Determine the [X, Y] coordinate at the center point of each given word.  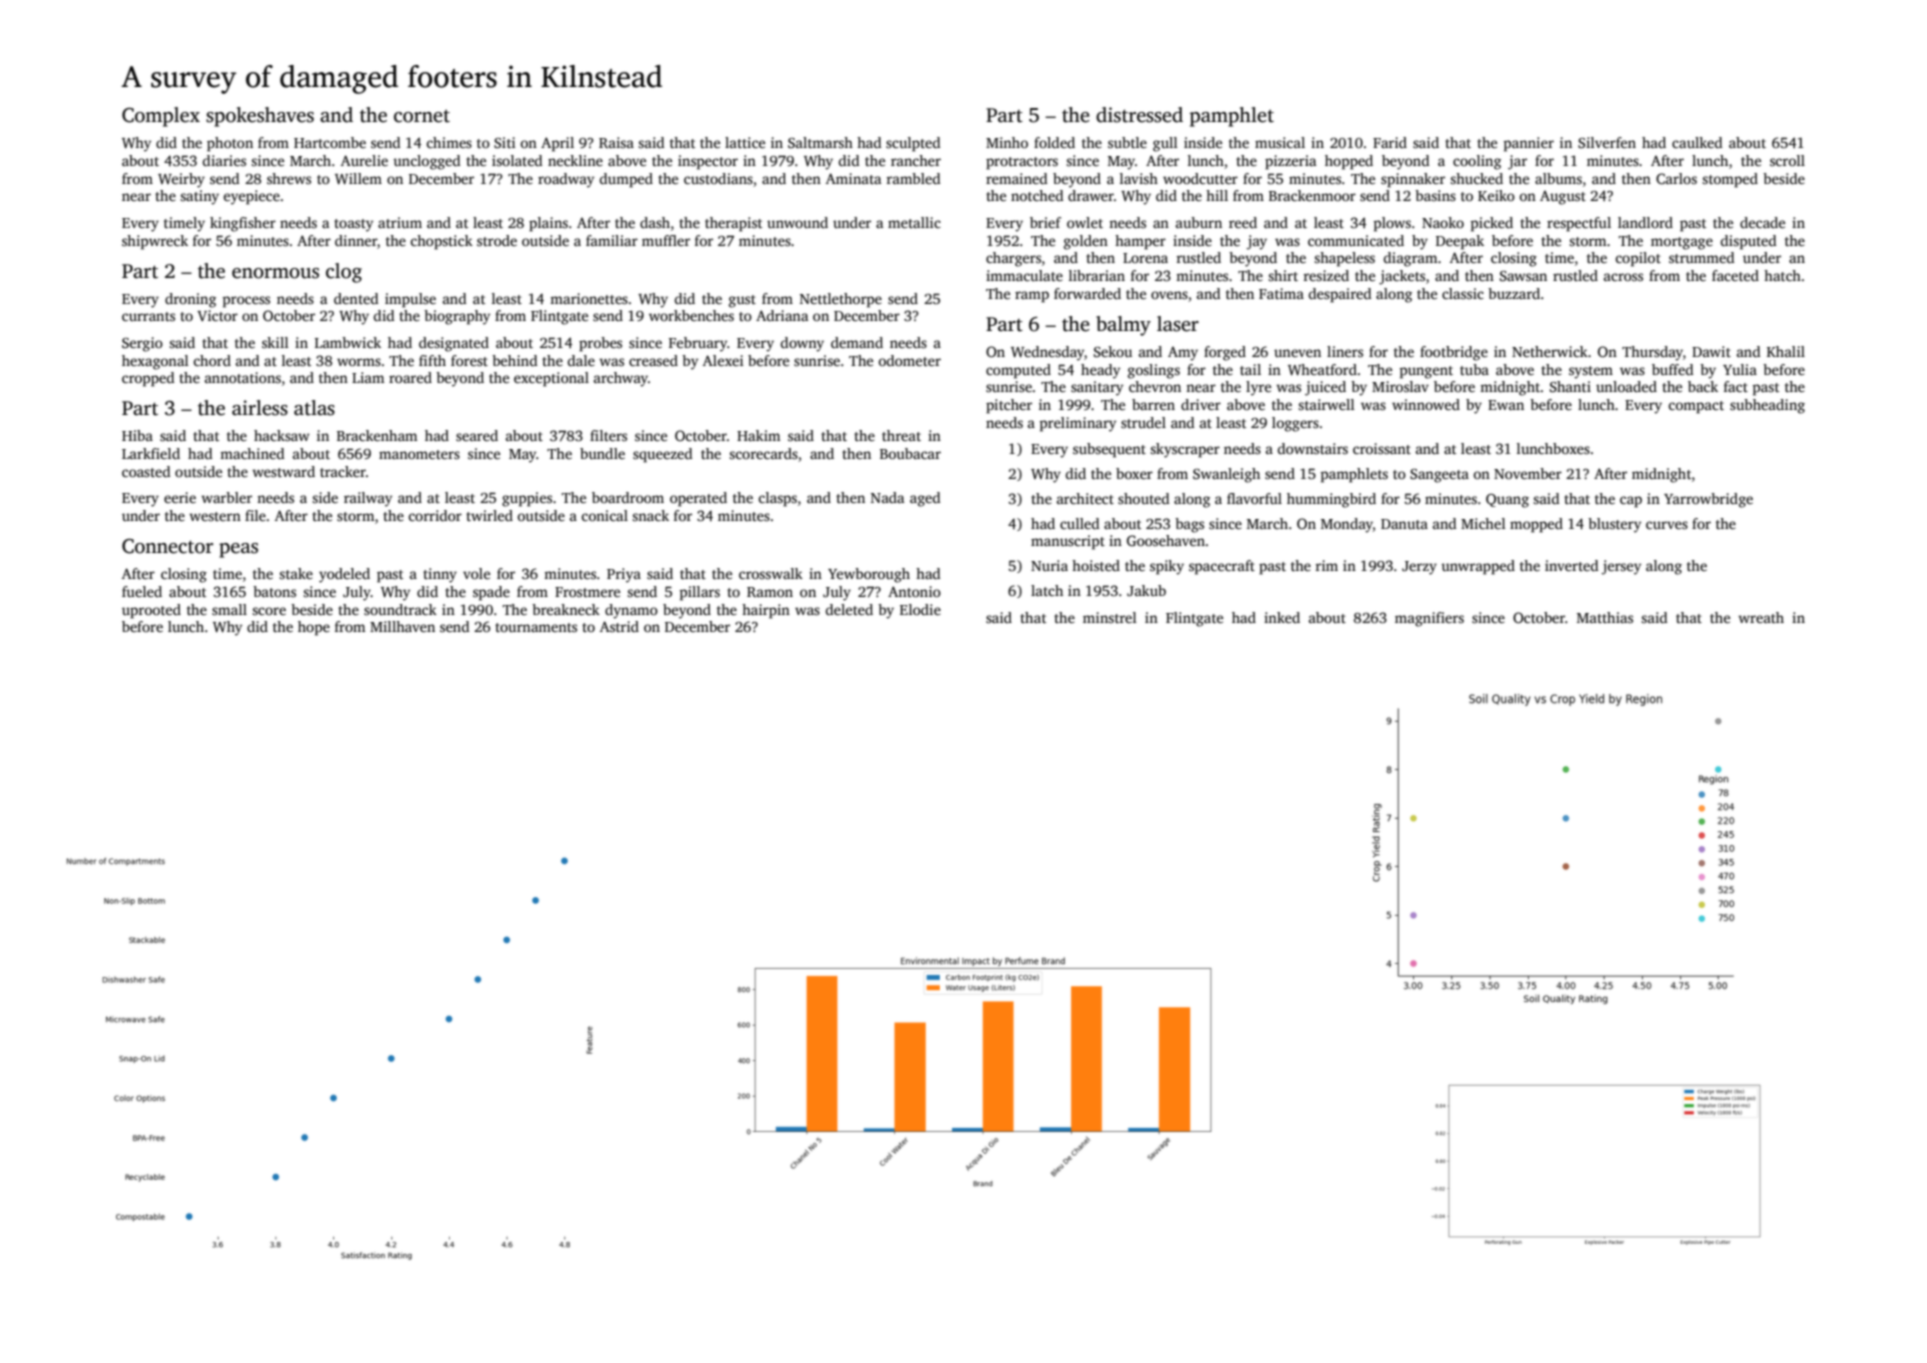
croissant [1382, 448]
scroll [1787, 160]
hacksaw [282, 435]
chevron [1155, 386]
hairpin [766, 611]
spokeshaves [260, 117]
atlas [314, 408]
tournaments [536, 627]
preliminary [1078, 424]
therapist [733, 224]
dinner [356, 240]
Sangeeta [1439, 476]
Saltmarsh [820, 142]
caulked [1697, 142]
